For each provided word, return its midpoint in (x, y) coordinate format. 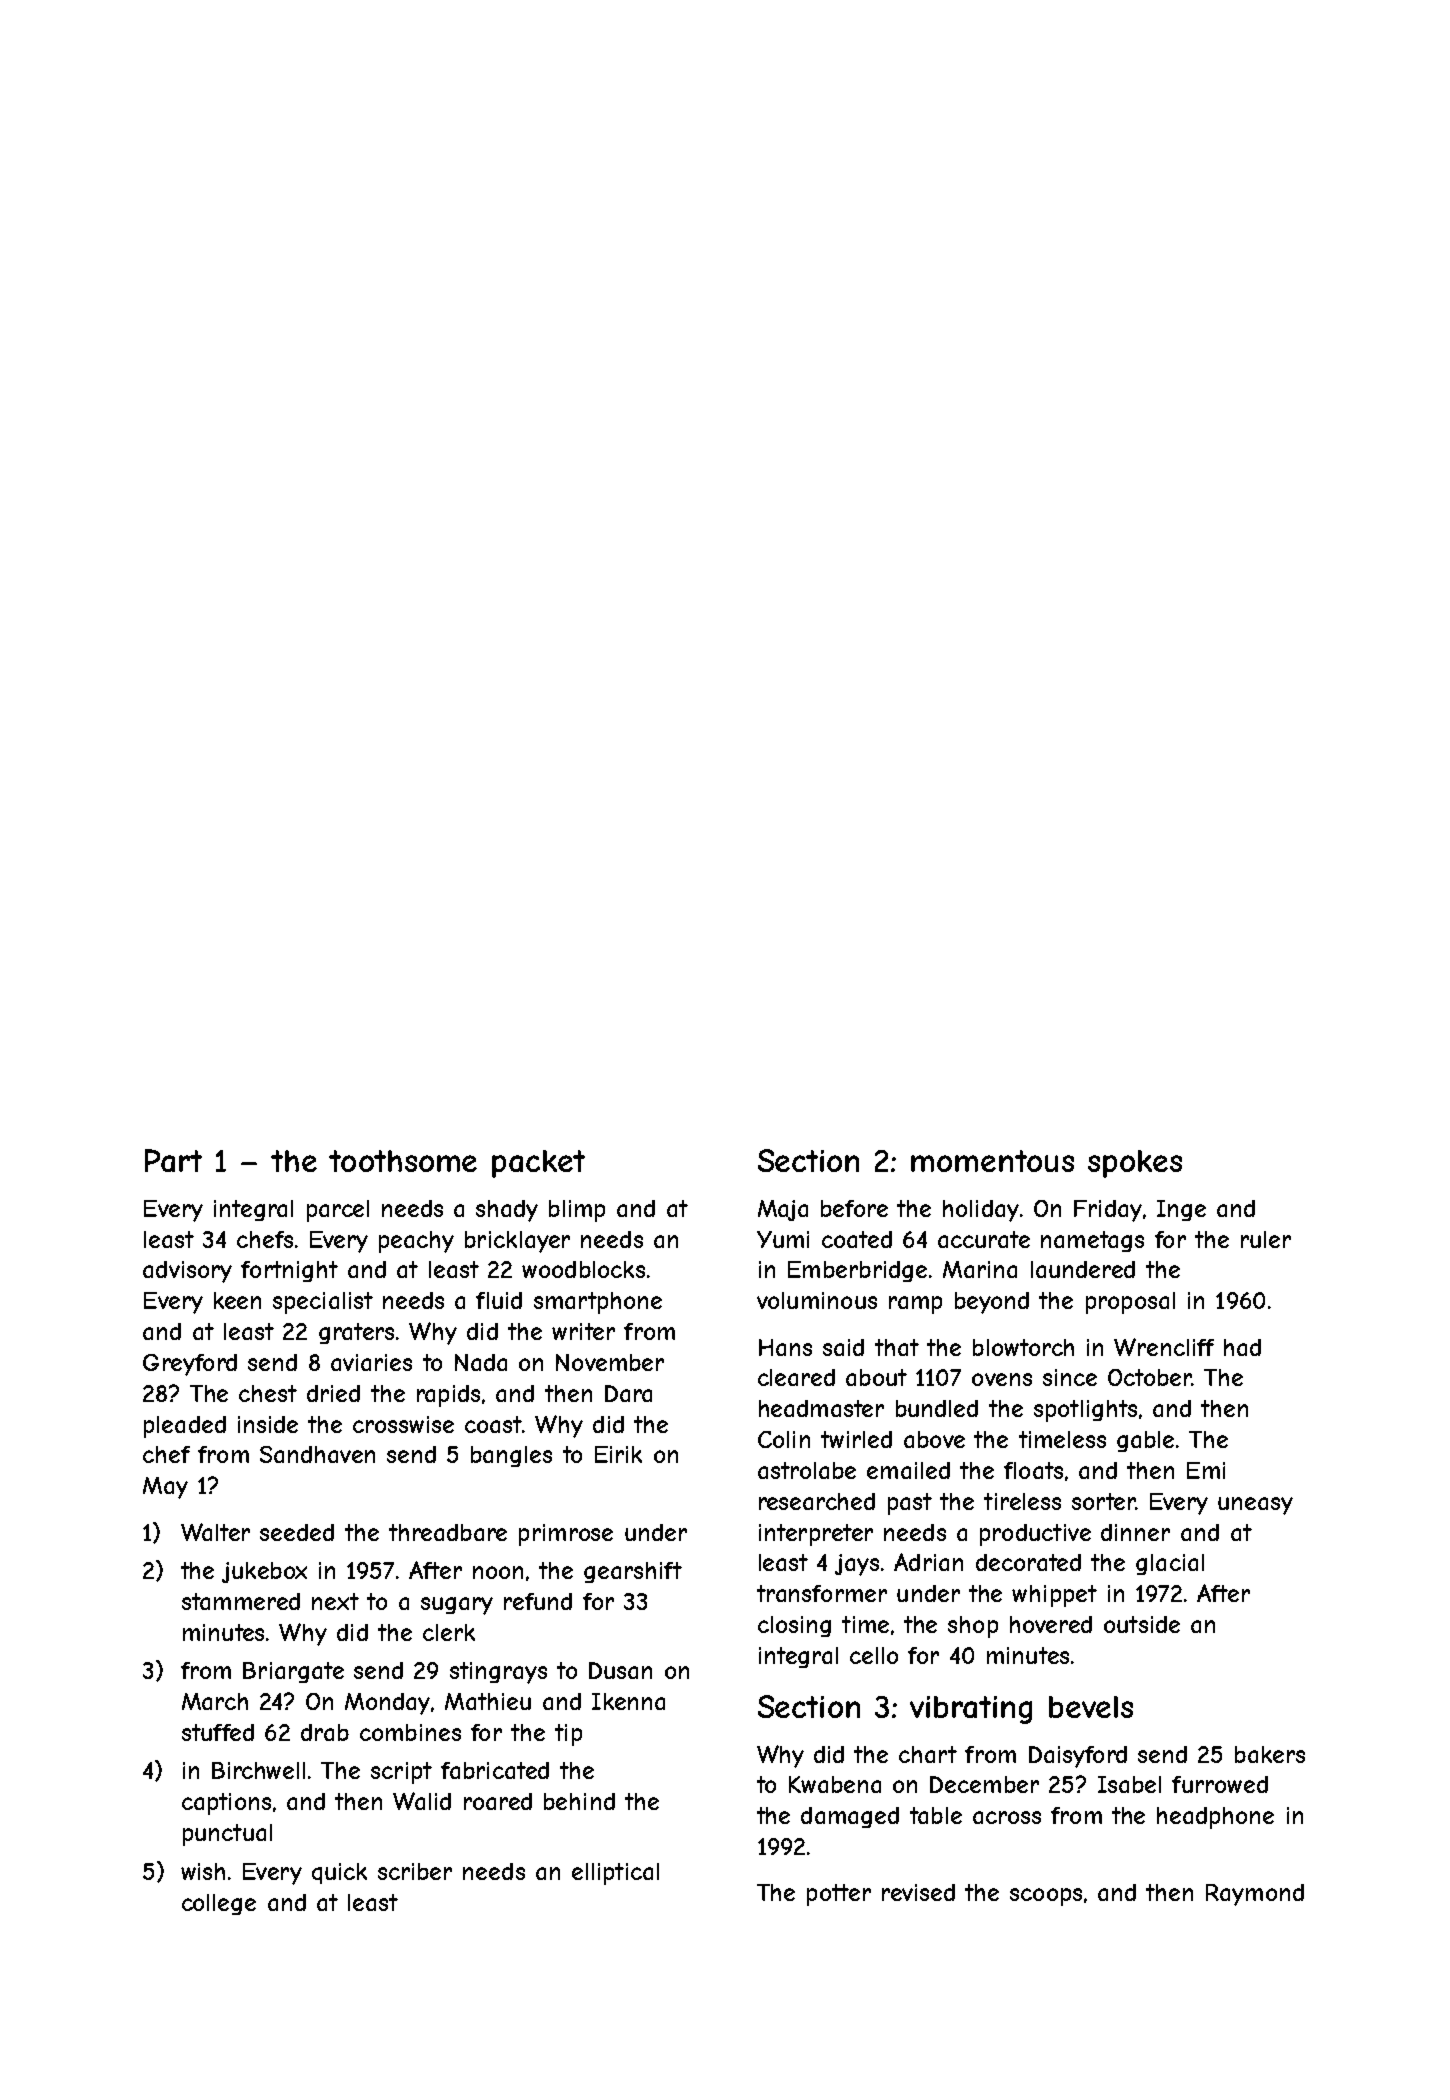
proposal (1130, 1303)
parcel (338, 1211)
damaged (850, 1817)
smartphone (598, 1303)
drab (325, 1732)
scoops (1046, 1897)
